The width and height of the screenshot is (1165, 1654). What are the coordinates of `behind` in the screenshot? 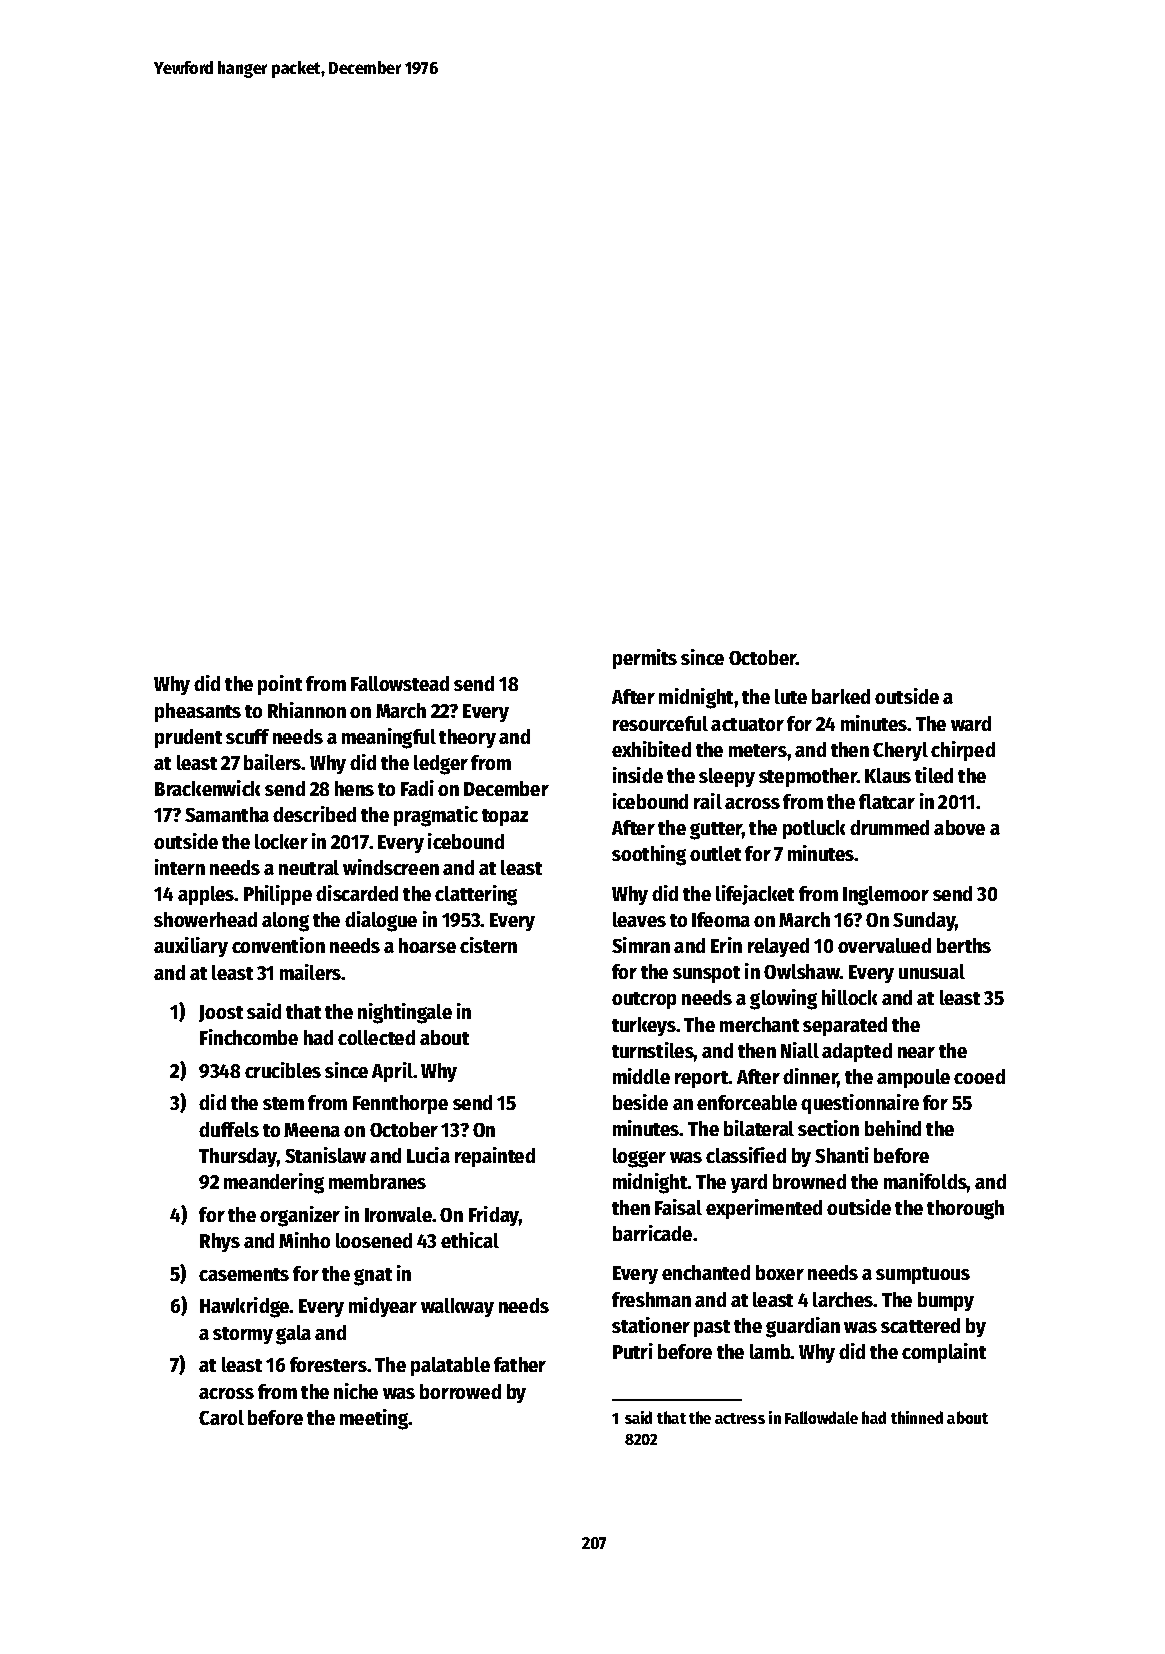 It's located at (893, 1128).
